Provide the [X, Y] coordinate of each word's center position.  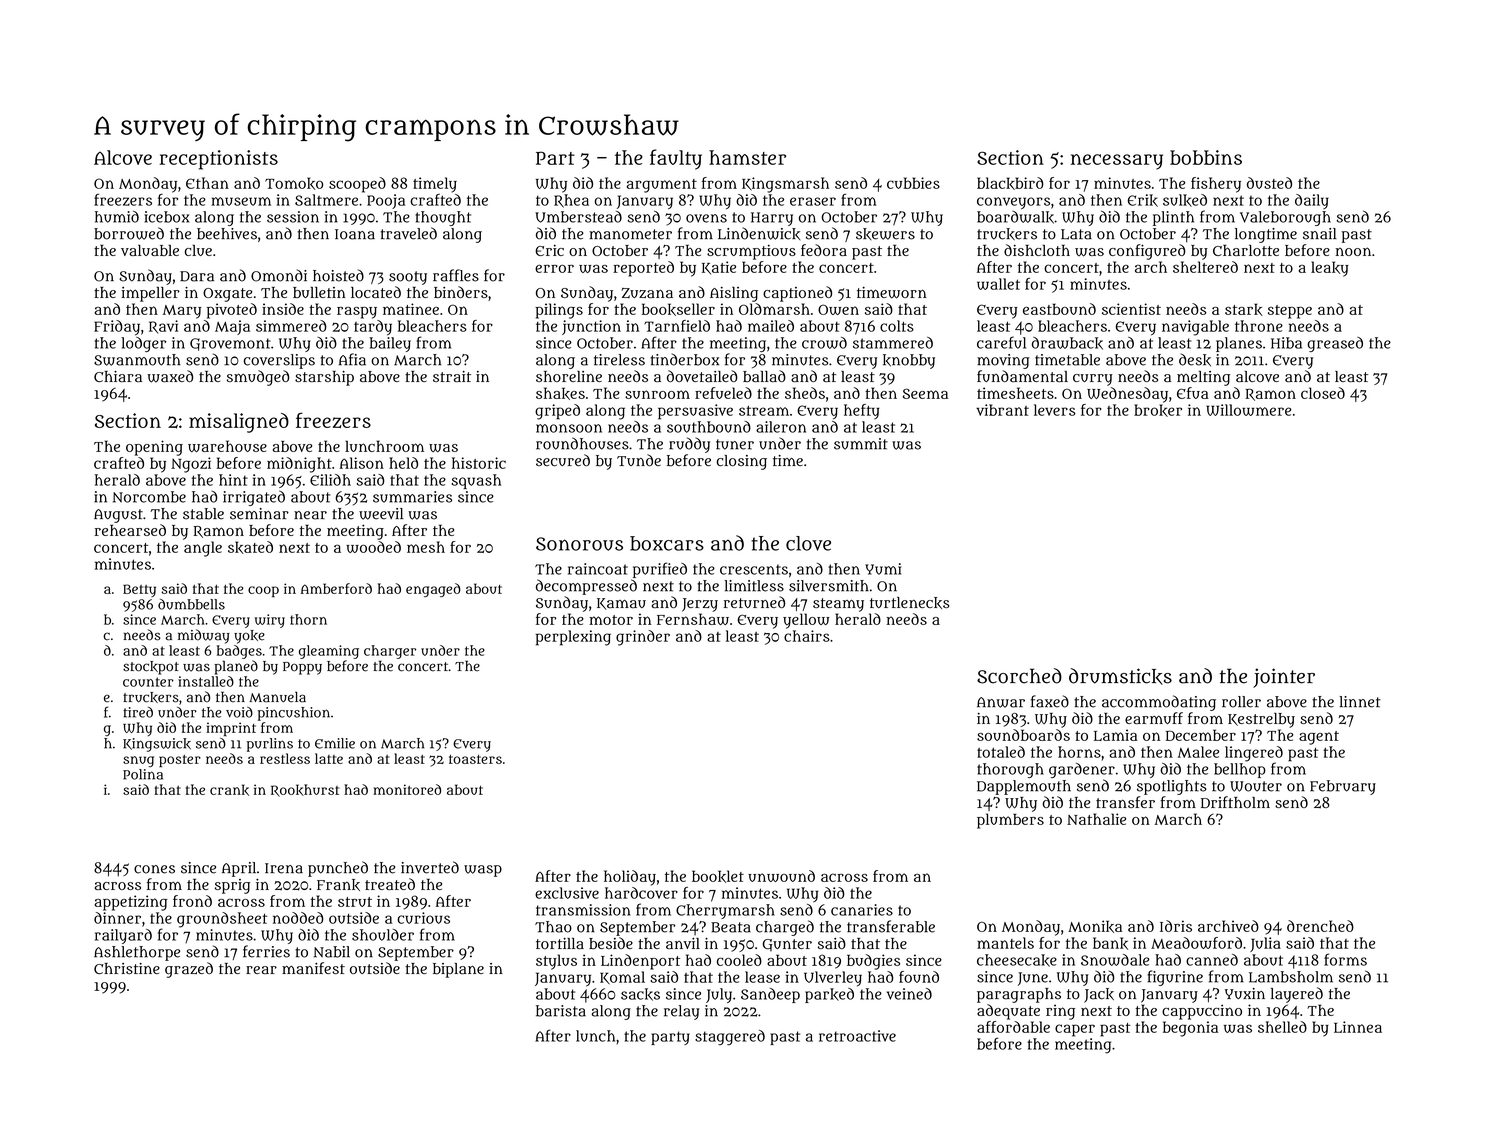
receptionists [219, 160]
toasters [475, 759]
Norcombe [149, 497]
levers [1055, 410]
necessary [1117, 162]
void [239, 712]
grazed [189, 970]
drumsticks [1120, 676]
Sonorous [579, 544]
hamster [747, 157]
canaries [862, 910]
